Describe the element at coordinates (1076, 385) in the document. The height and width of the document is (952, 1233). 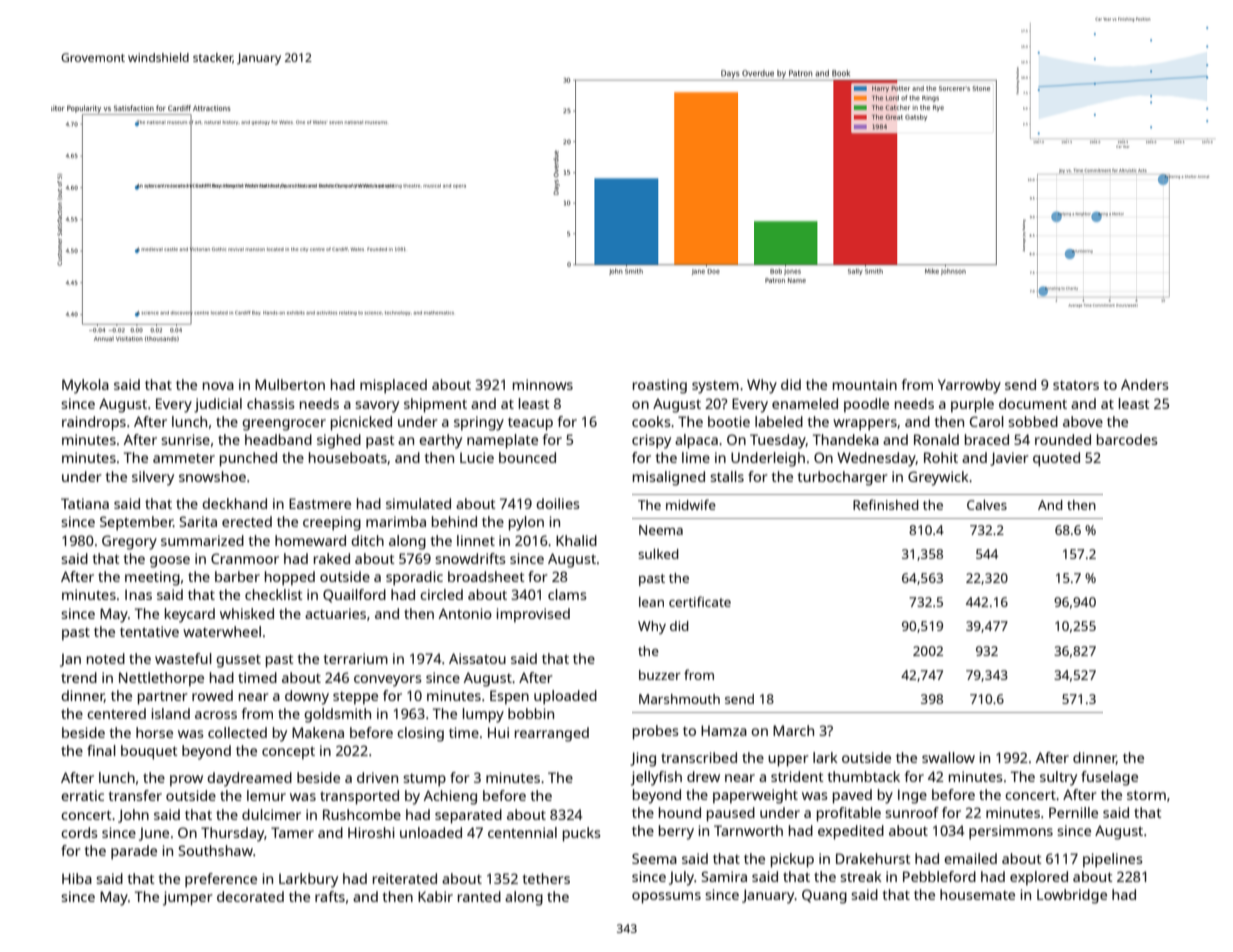
I see `stators` at that location.
